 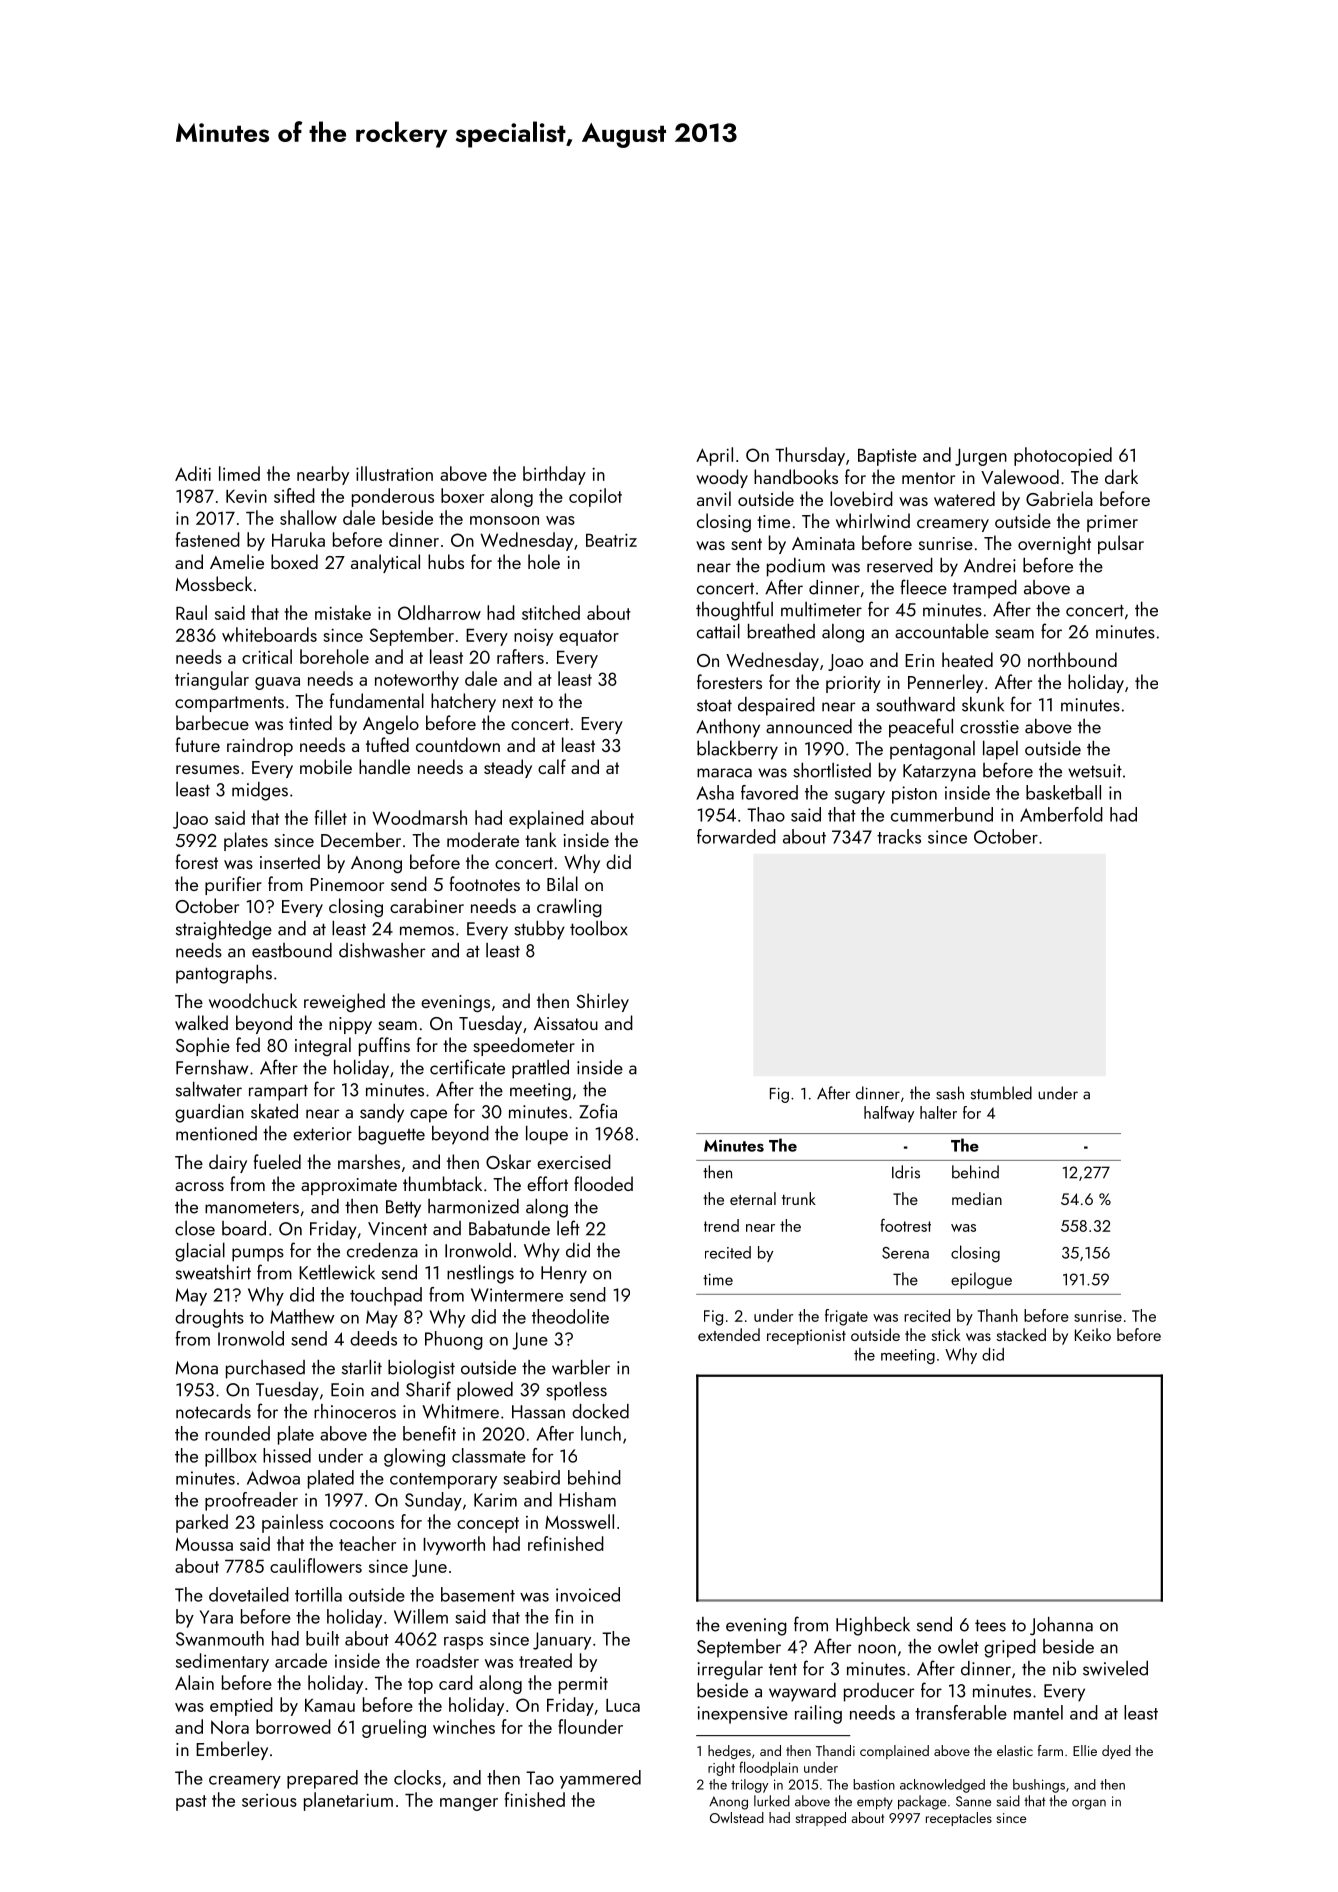 I want to click on swiveled, so click(x=1115, y=1668).
